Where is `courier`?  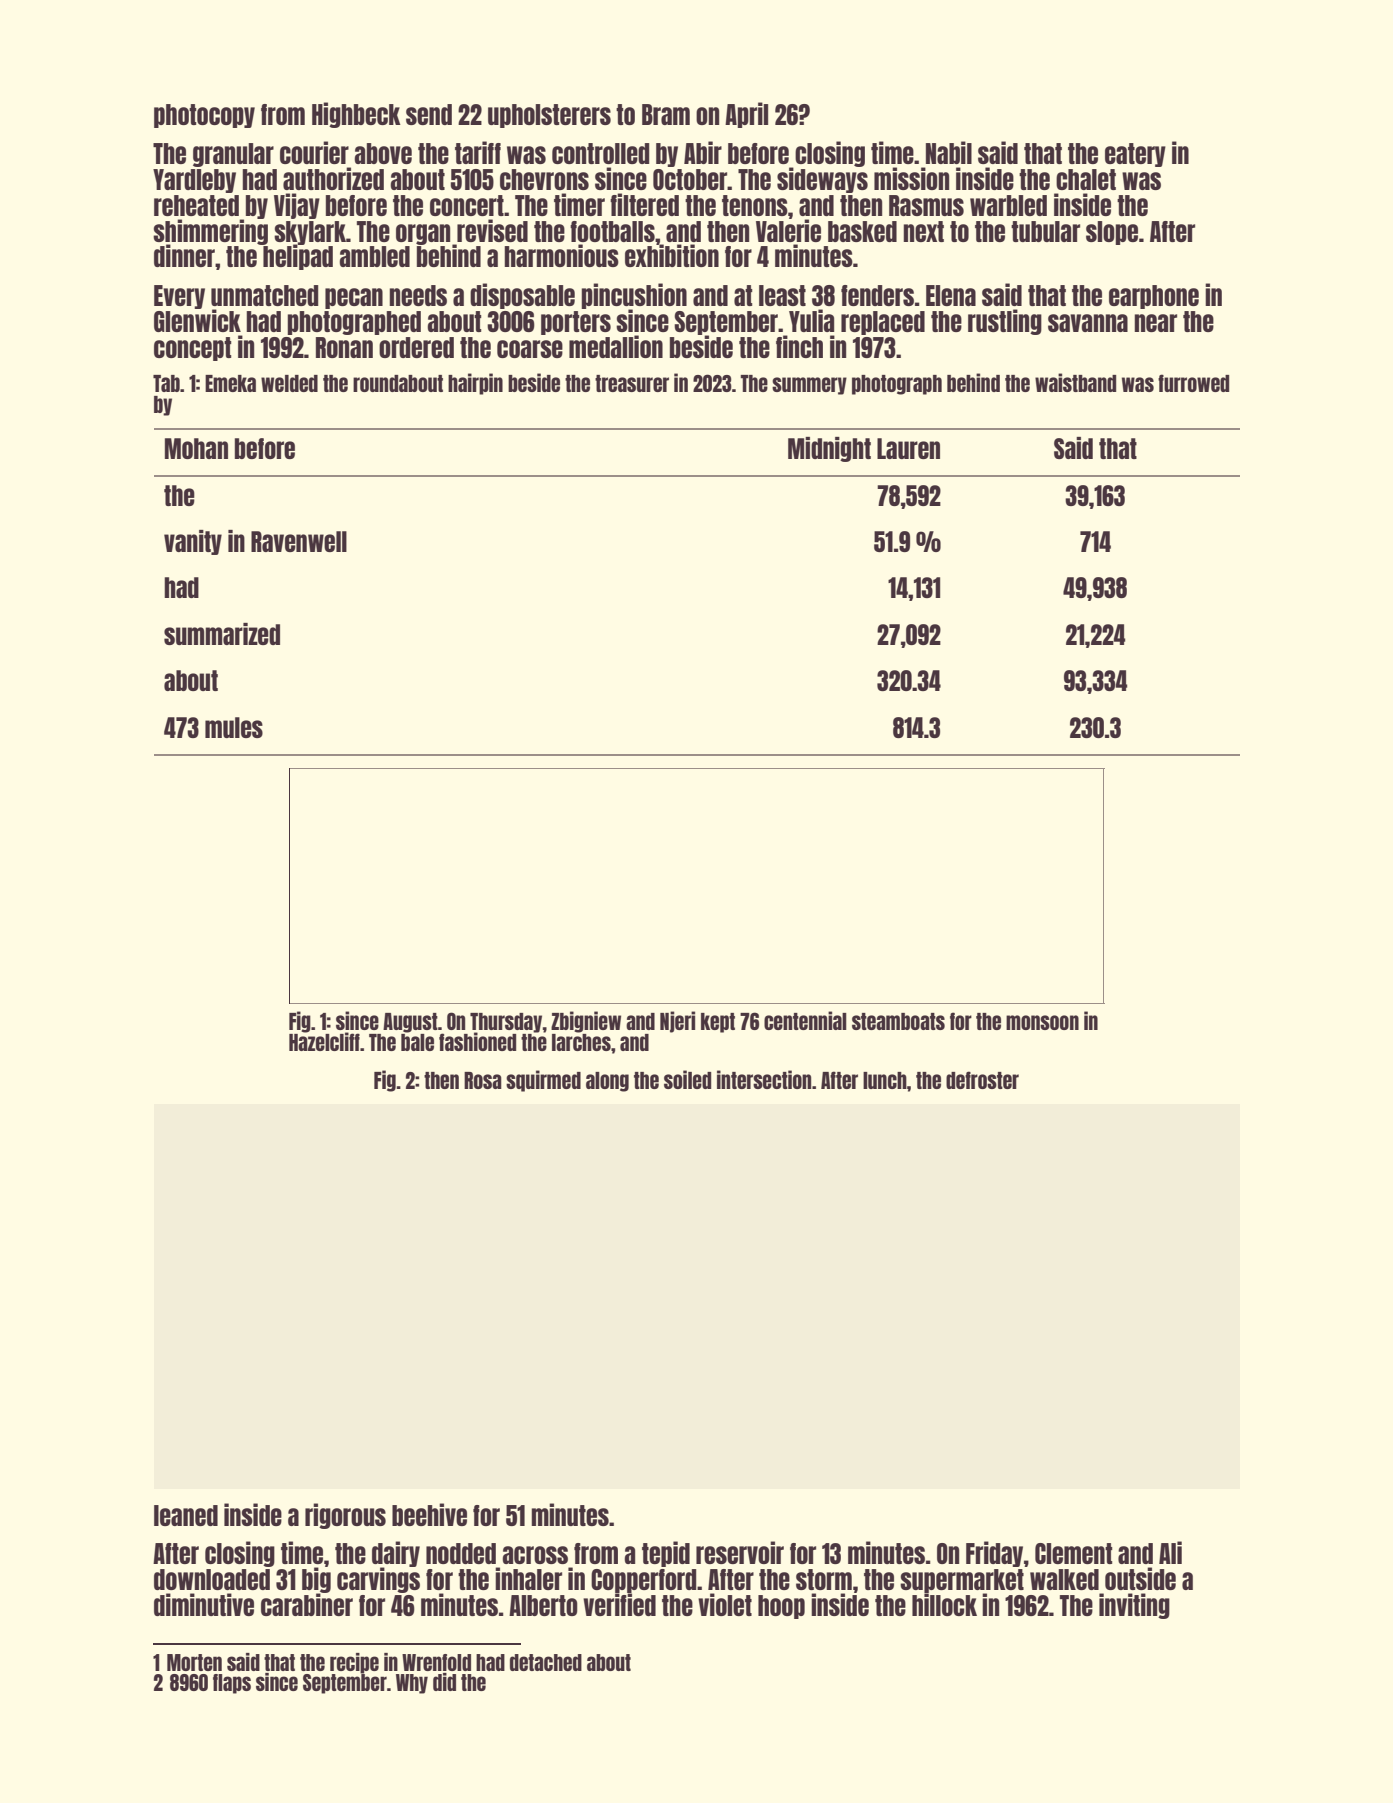 courier is located at coordinates (314, 152).
